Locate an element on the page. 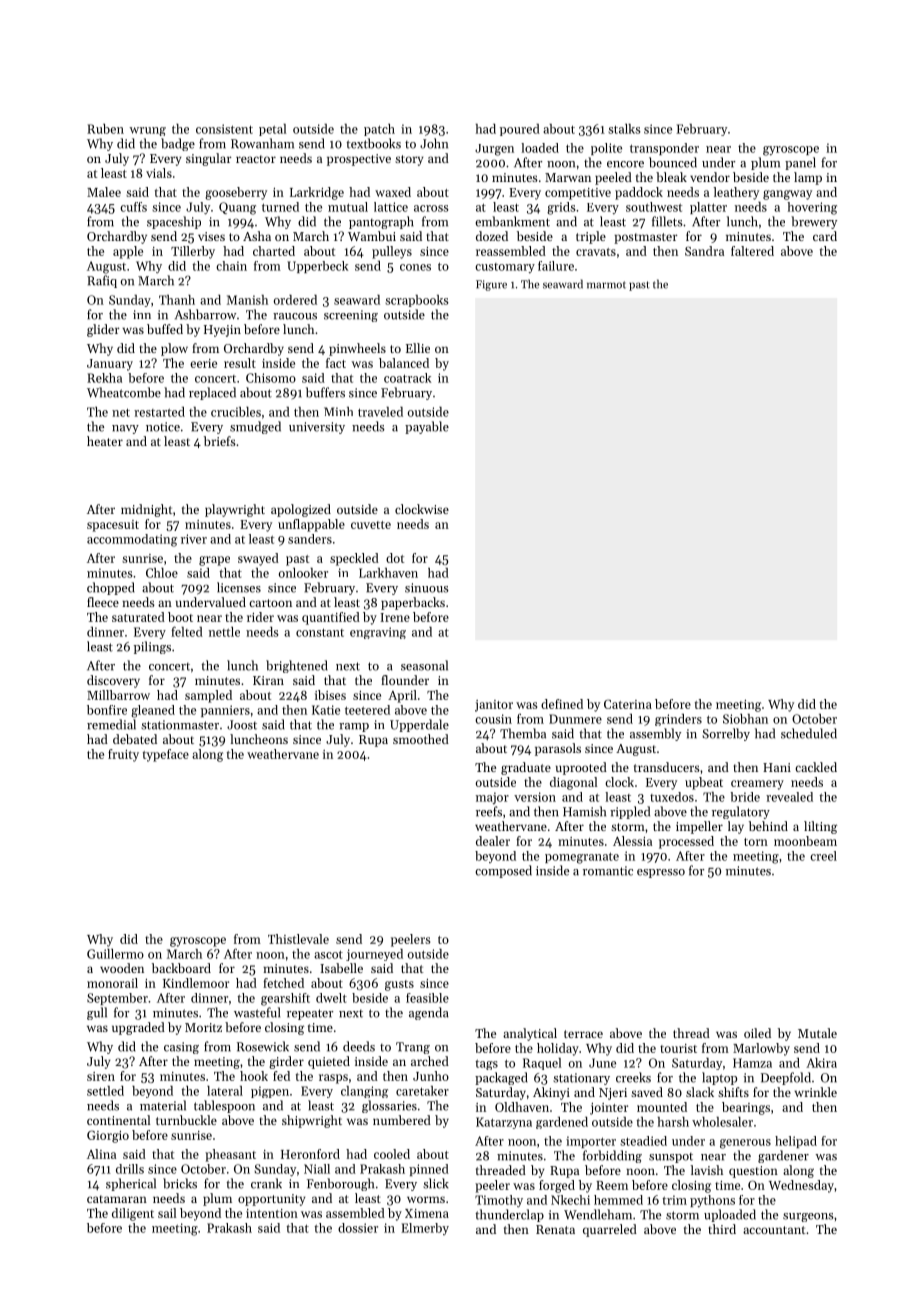 The width and height of the page is (924, 1308). scheduled is located at coordinates (809, 733).
